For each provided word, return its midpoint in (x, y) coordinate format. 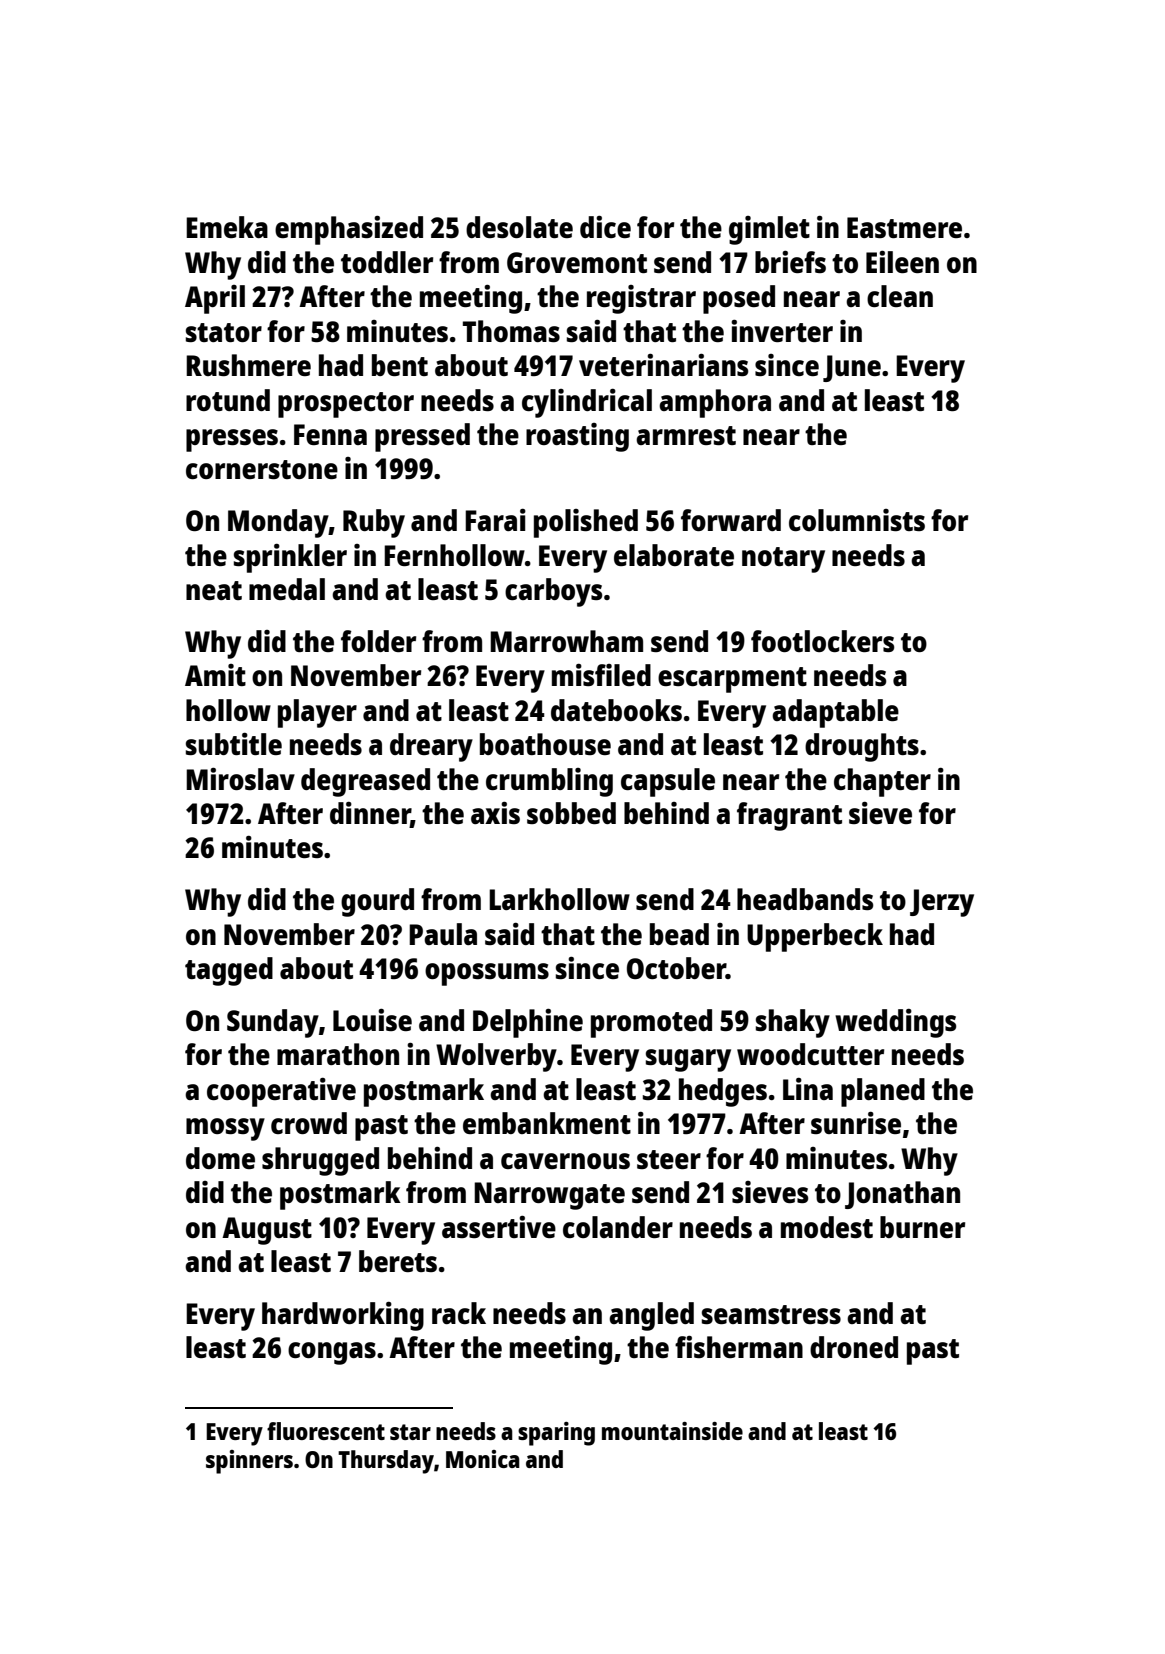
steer (669, 1159)
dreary (431, 747)
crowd (309, 1123)
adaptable (835, 713)
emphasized (349, 230)
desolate (519, 227)
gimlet (769, 230)
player (317, 713)
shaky (793, 1023)
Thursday (386, 1462)
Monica (483, 1459)
